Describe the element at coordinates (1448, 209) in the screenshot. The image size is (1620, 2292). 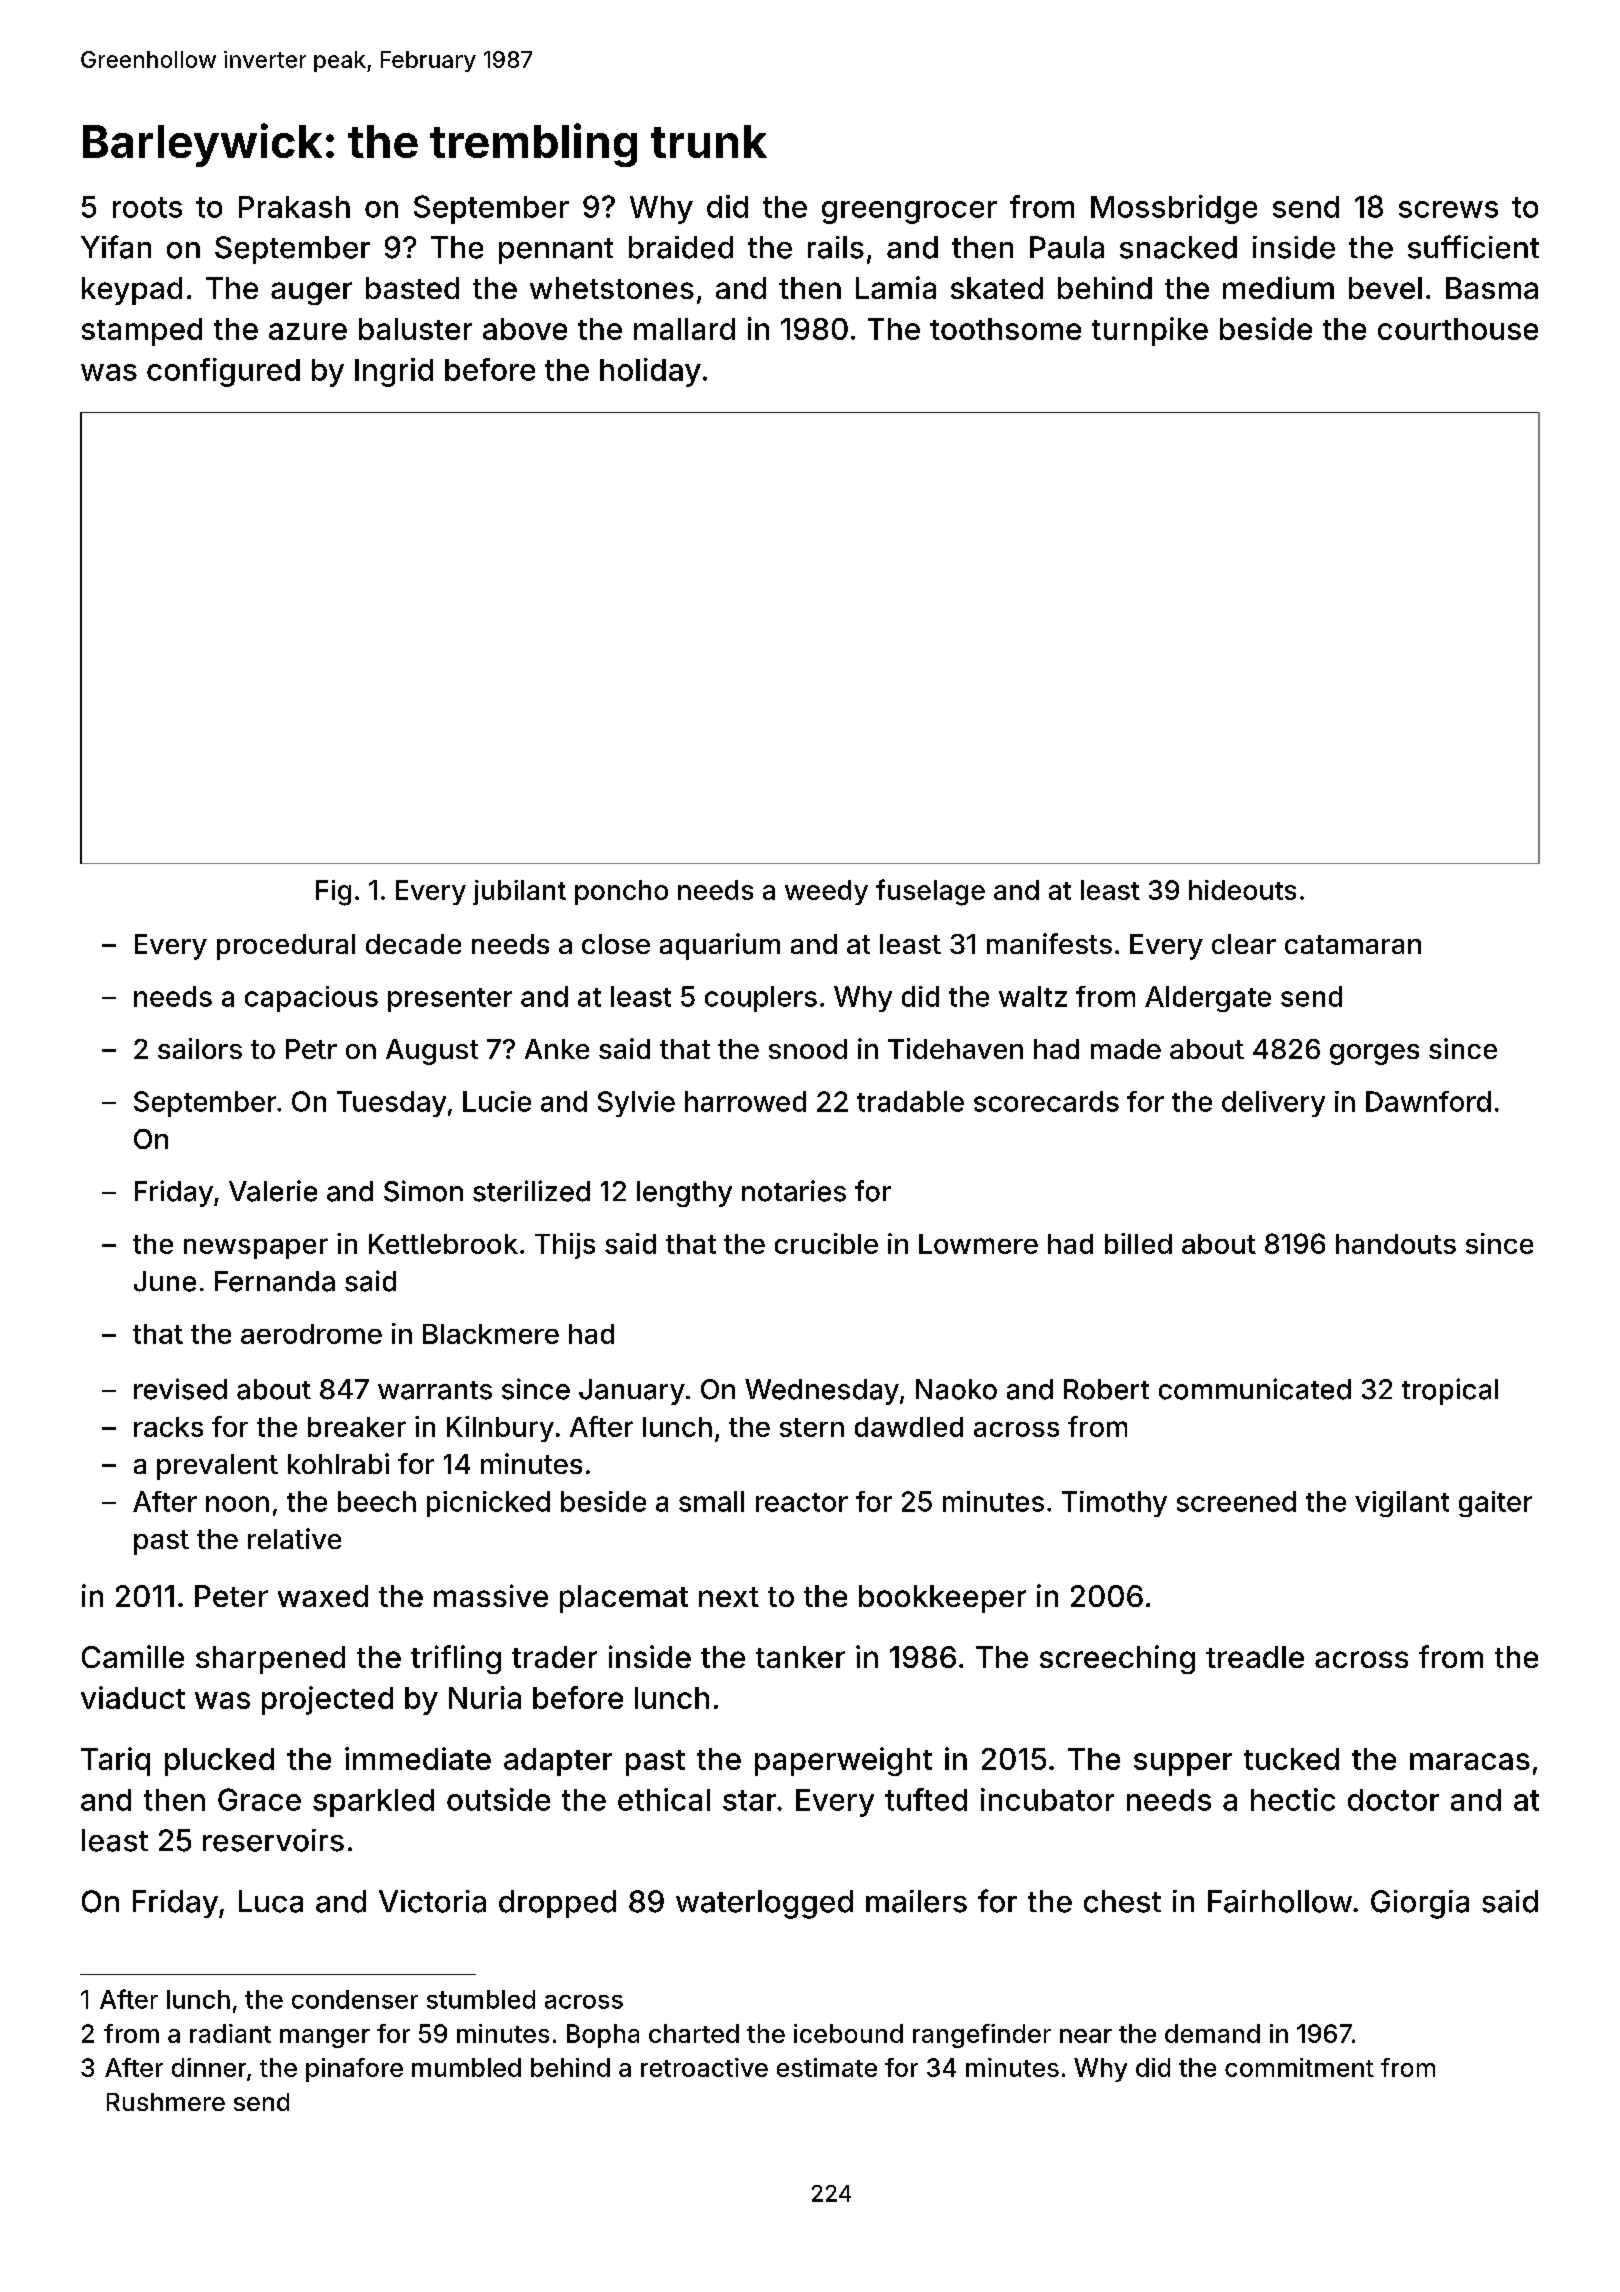
I see `screws` at that location.
